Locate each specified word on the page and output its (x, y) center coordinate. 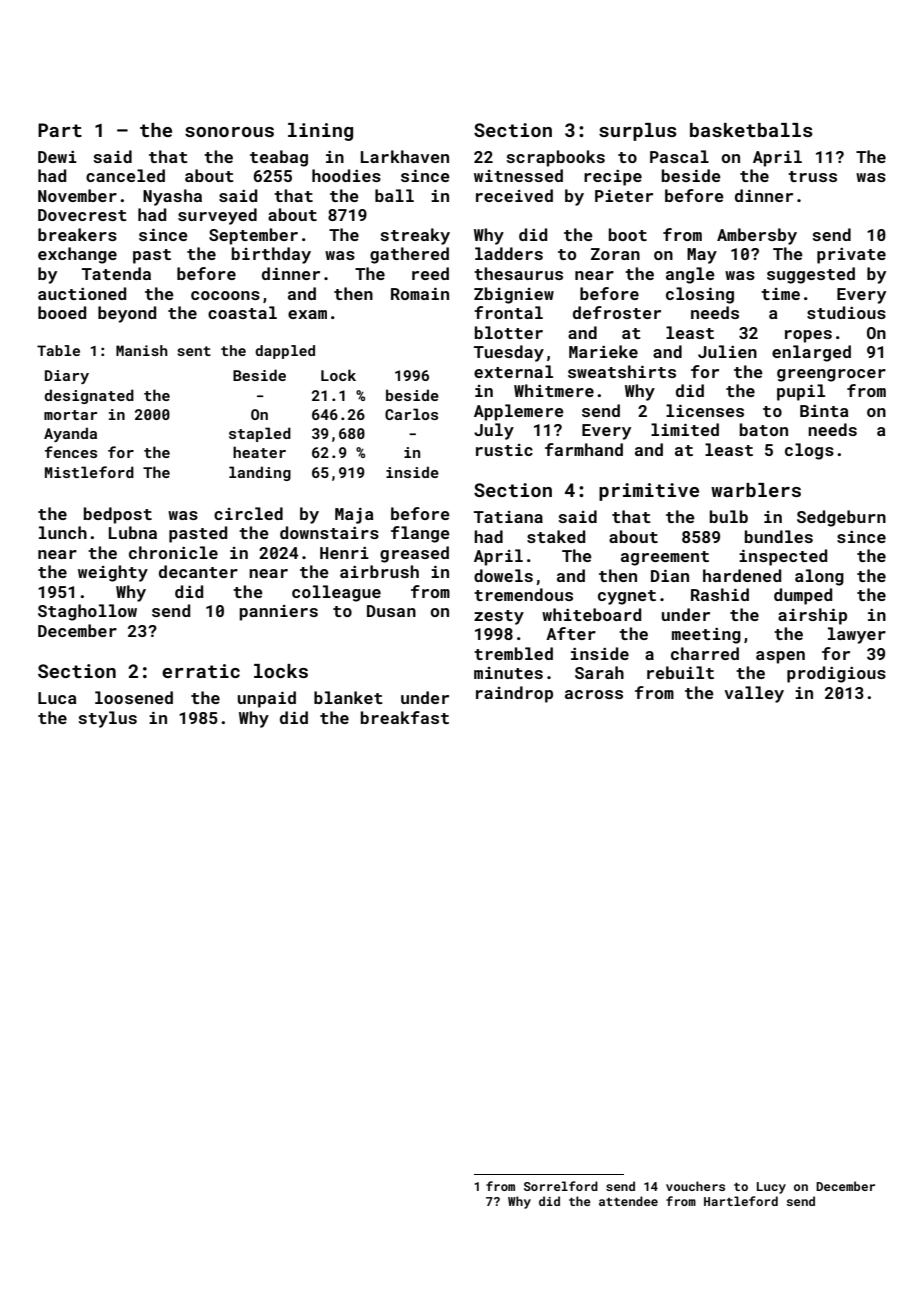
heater (259, 452)
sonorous (229, 132)
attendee (628, 1201)
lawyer (857, 635)
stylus (107, 719)
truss (812, 176)
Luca (57, 698)
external (513, 371)
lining (320, 132)
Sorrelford (561, 1186)
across (594, 694)
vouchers (695, 1186)
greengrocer (831, 375)
